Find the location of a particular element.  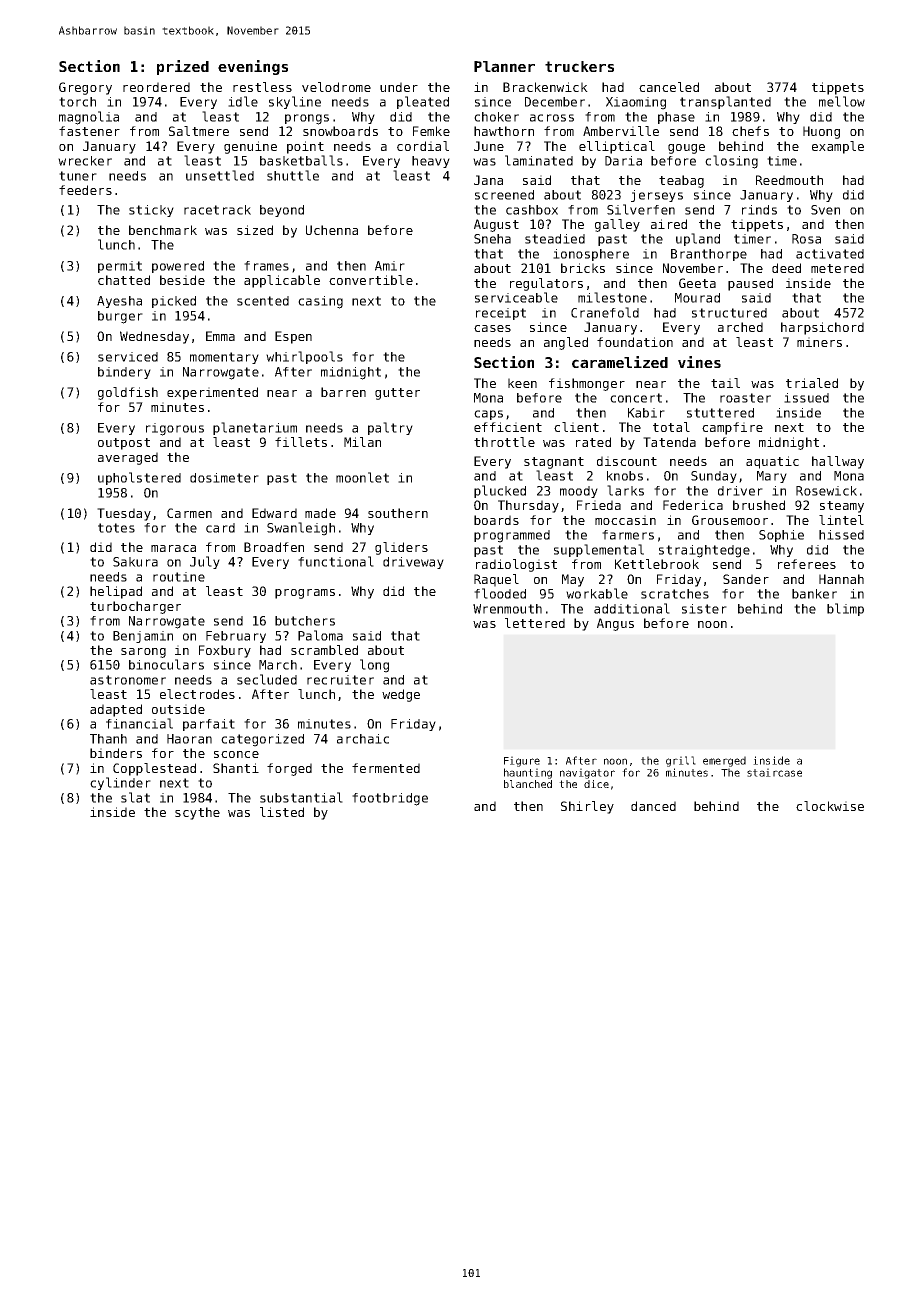

canceled is located at coordinates (669, 87).
